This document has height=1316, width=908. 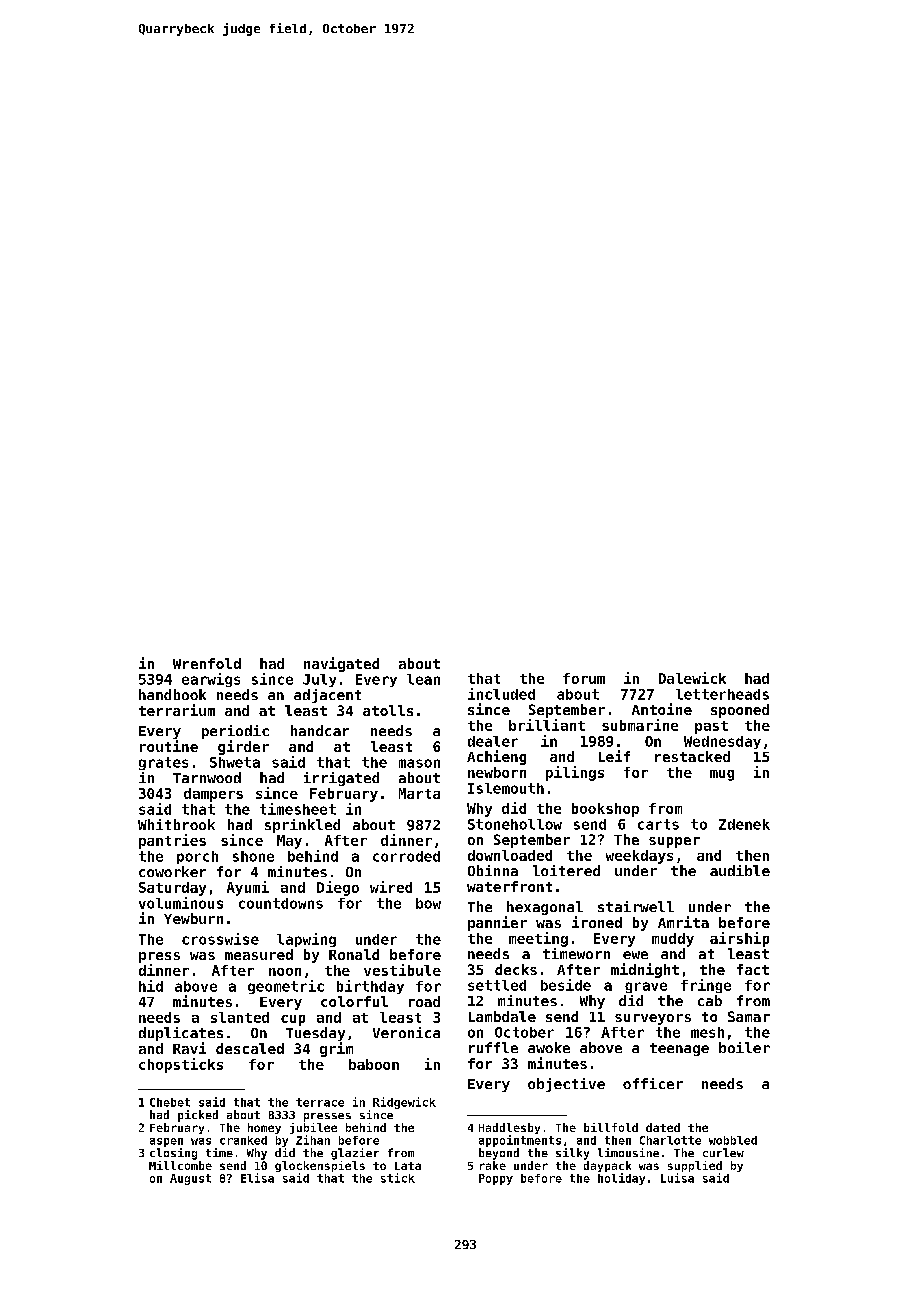 What do you see at coordinates (190, 1179) in the document?
I see `August` at bounding box center [190, 1179].
